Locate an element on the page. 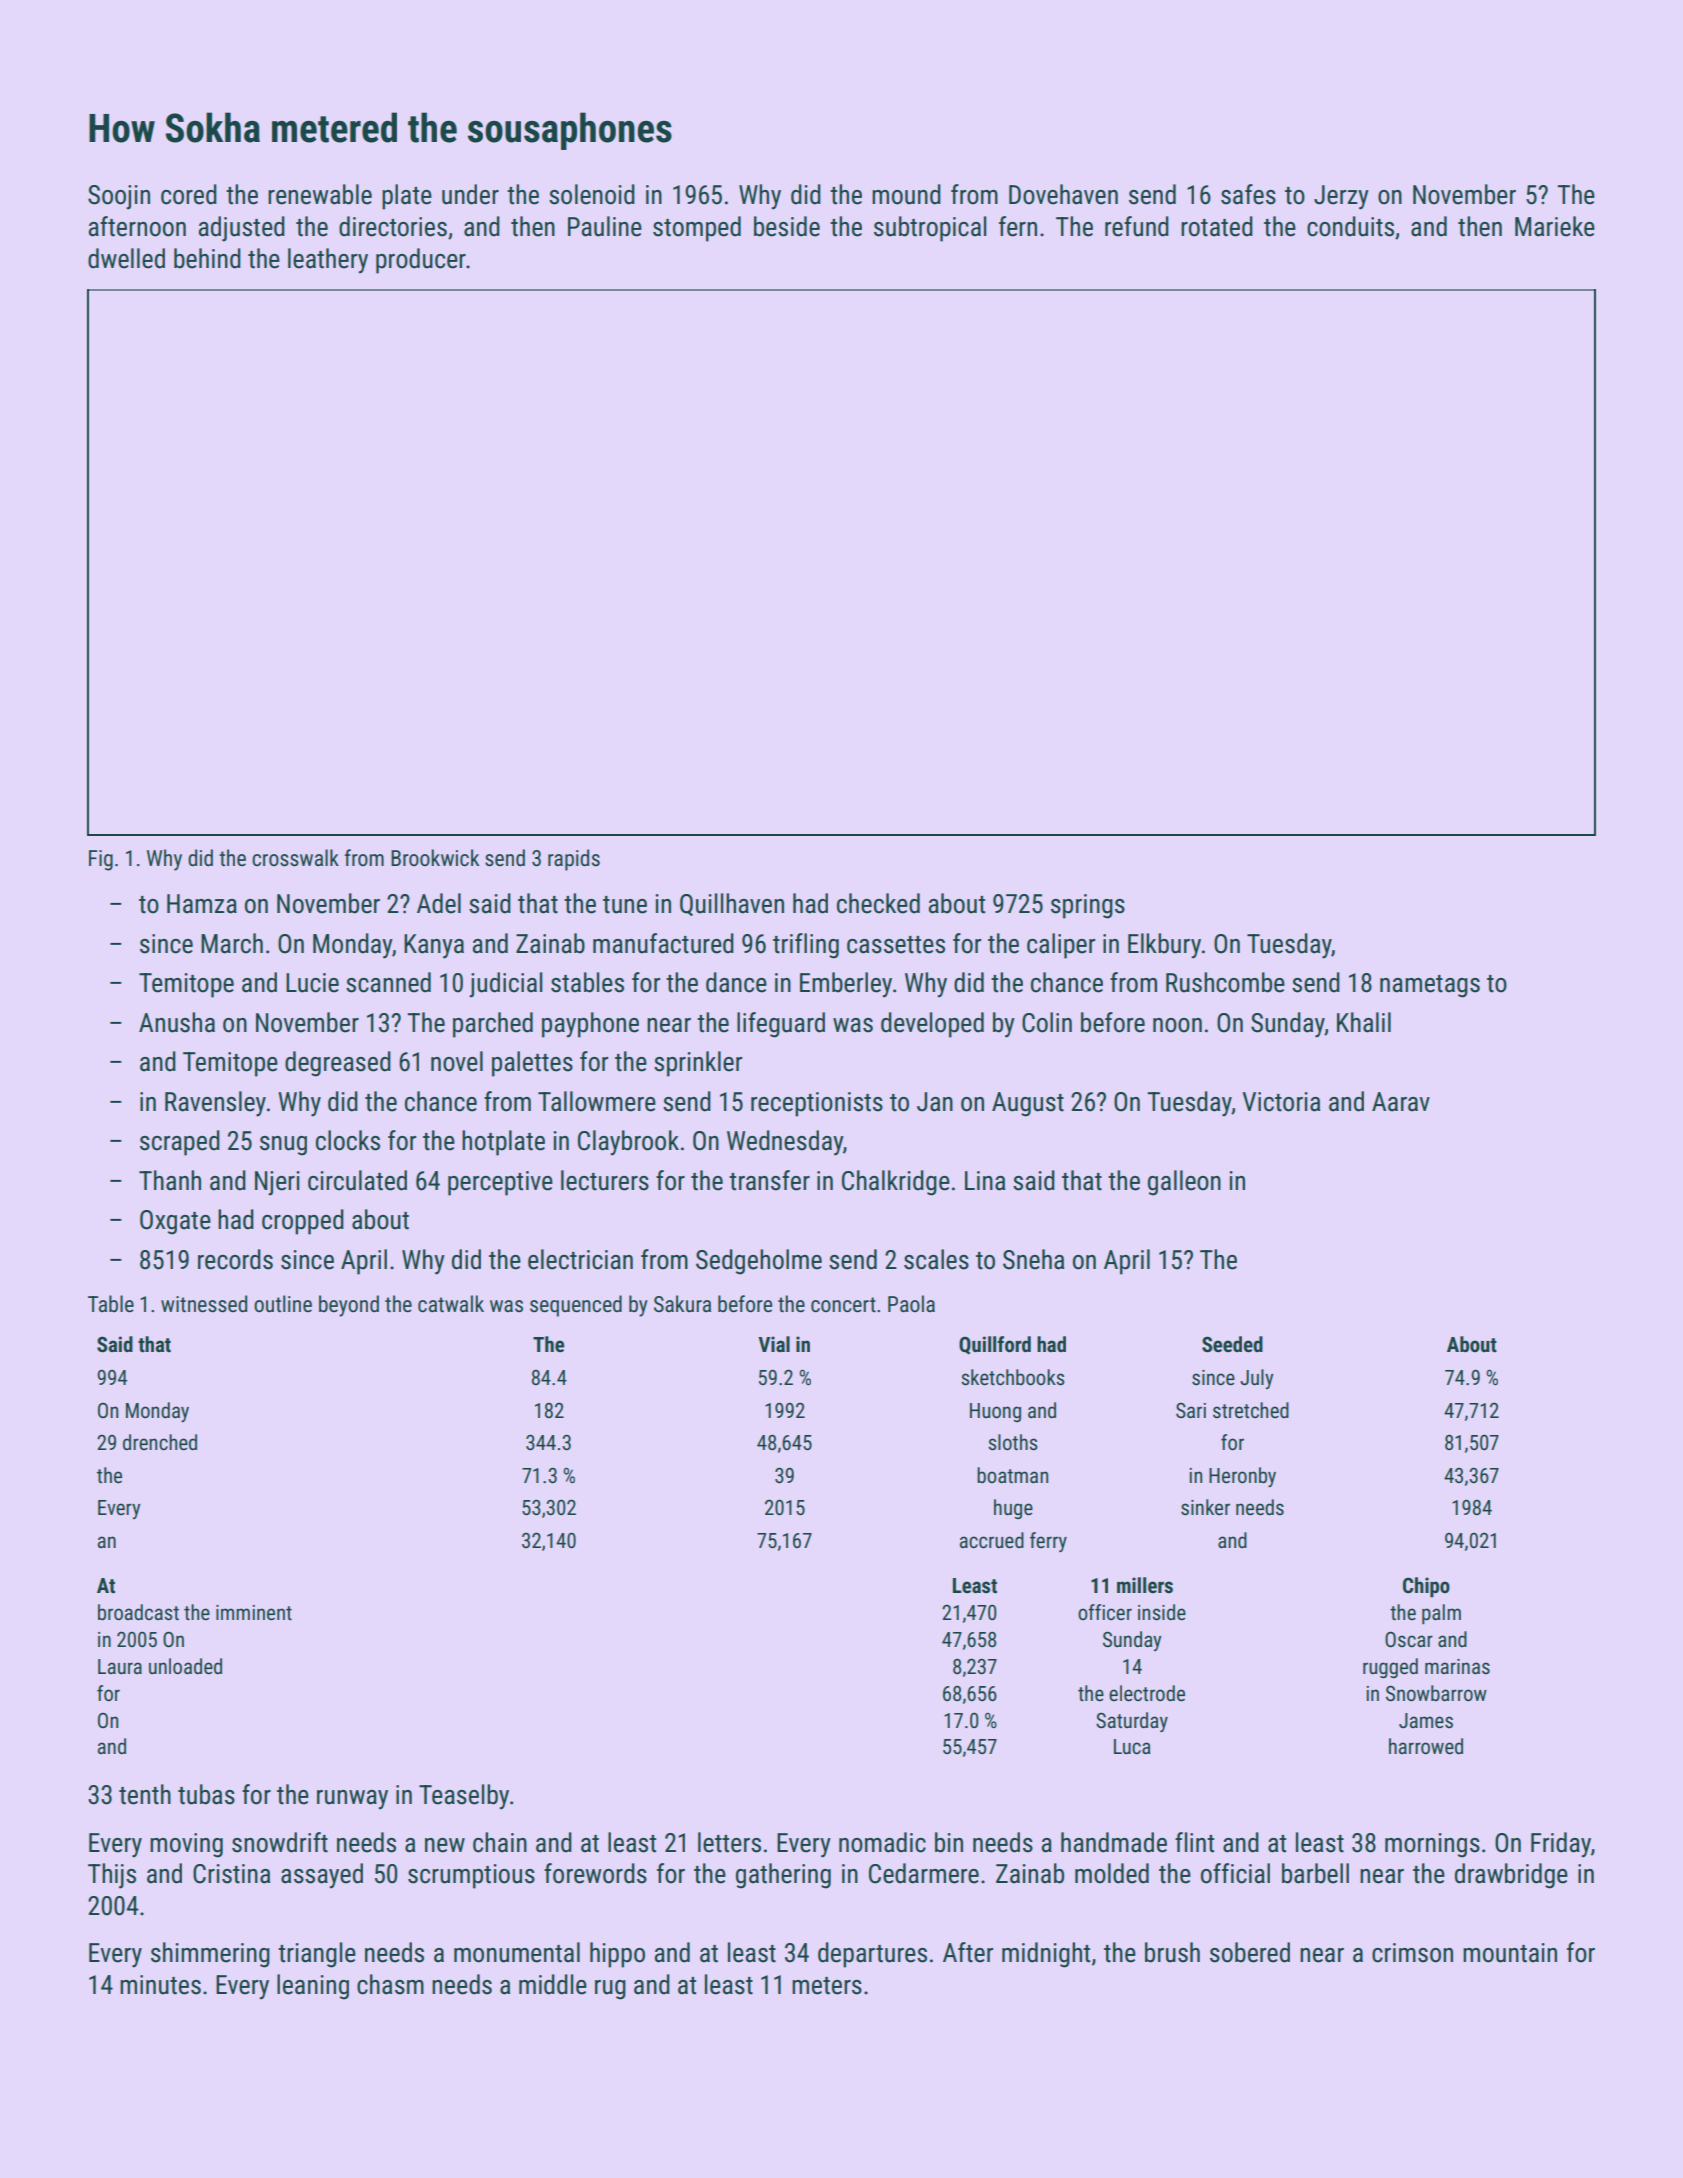 The image size is (1683, 2178). tune is located at coordinates (625, 905).
